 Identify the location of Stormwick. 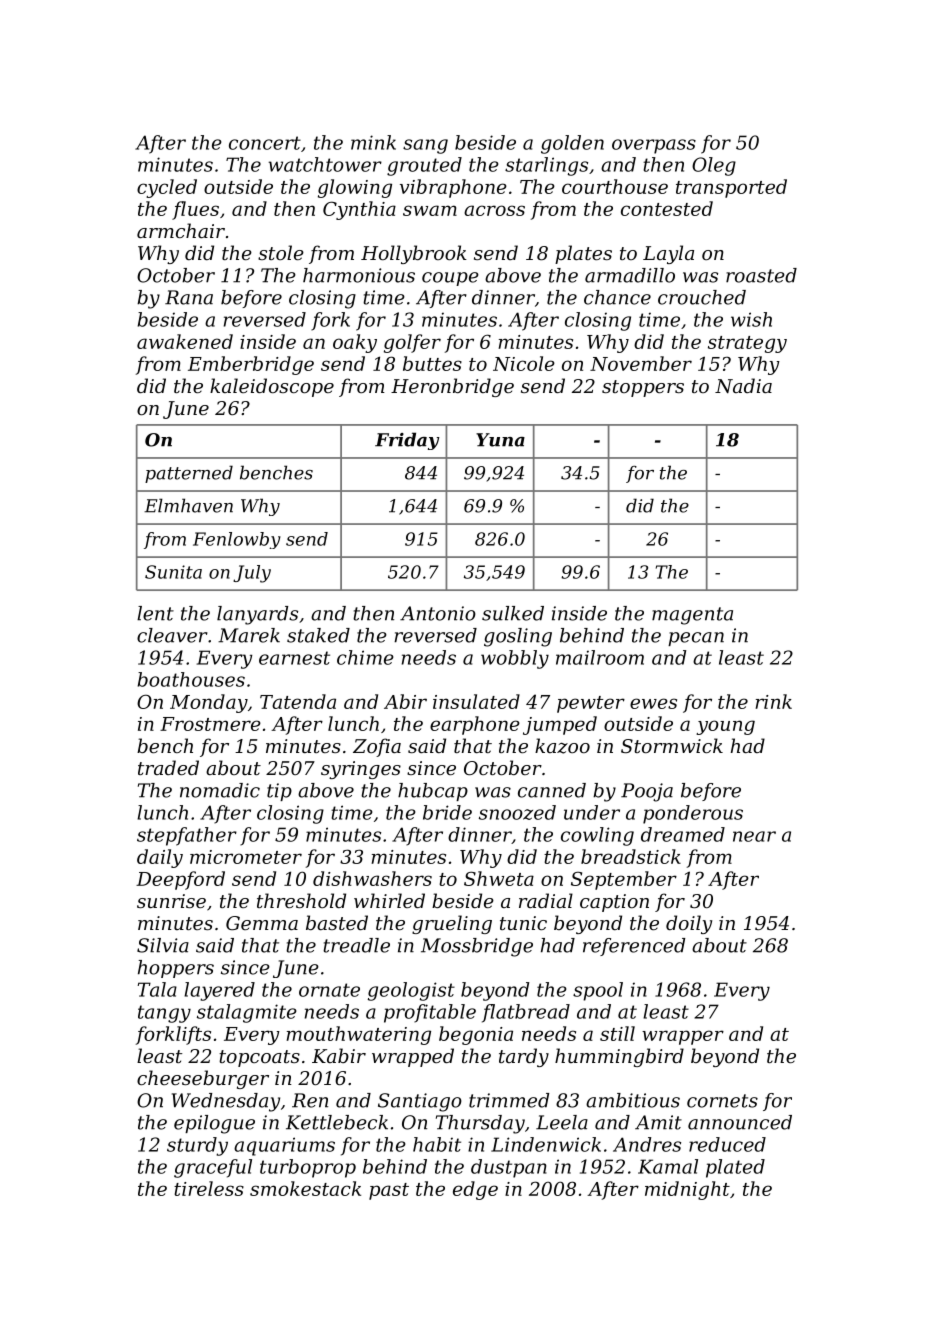
(672, 745).
